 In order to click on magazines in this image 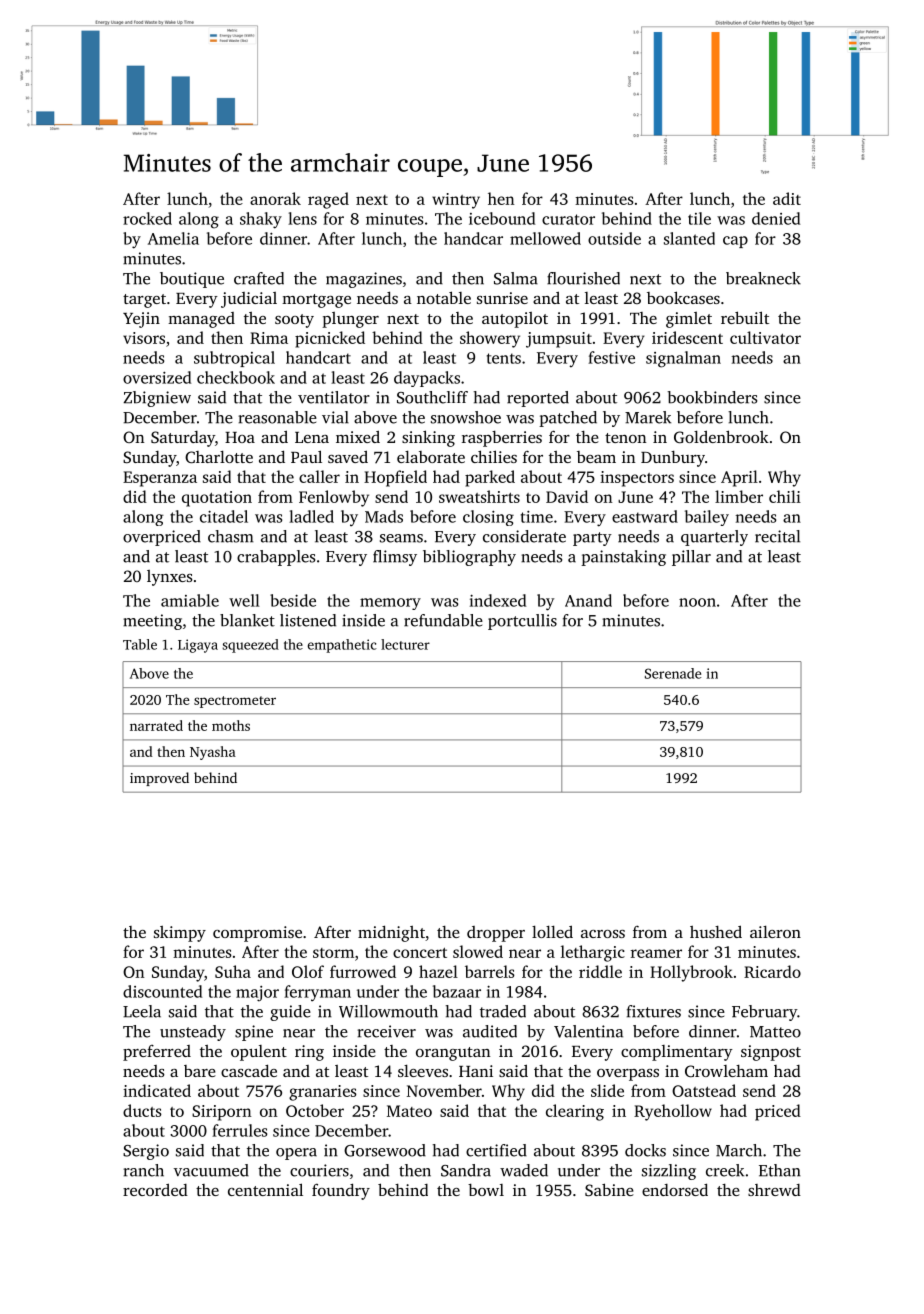, I will do `click(364, 280)`.
